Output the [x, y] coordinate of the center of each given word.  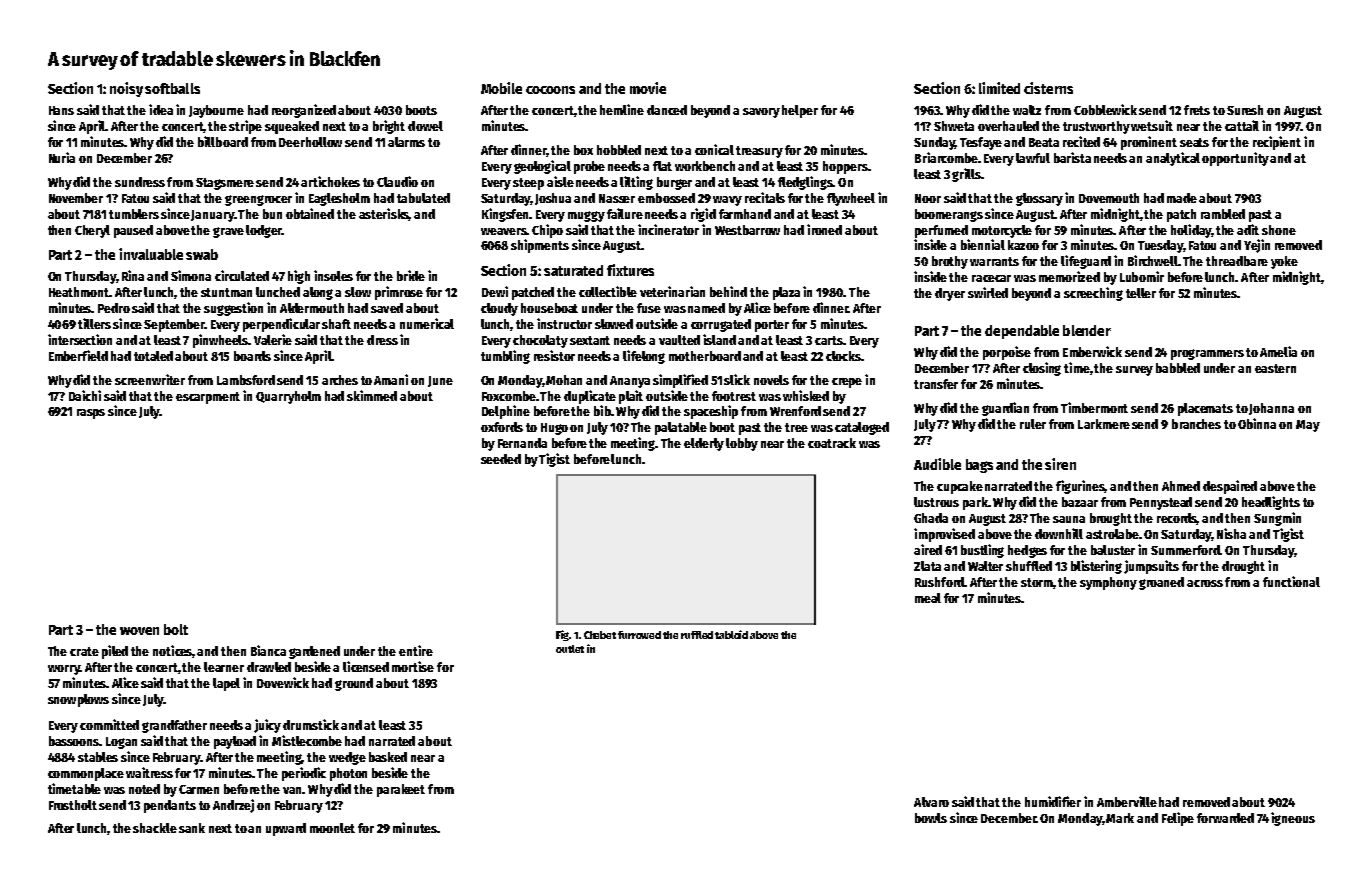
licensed [366, 666]
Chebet [600, 635]
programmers [1207, 354]
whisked [806, 395]
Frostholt [73, 805]
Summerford [1185, 550]
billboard [223, 141]
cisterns [1048, 88]
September [174, 325]
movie [648, 88]
